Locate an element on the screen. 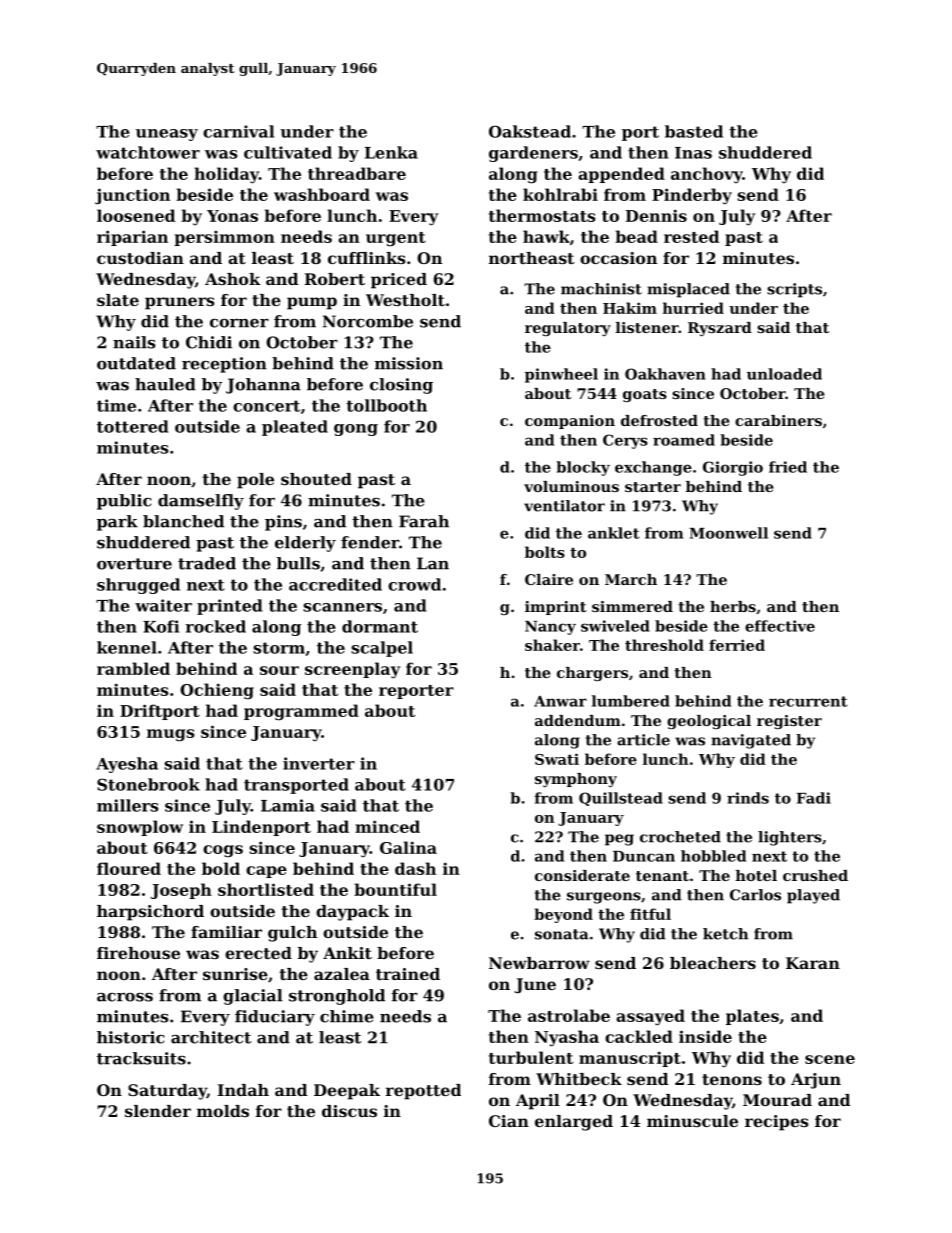  herbs is located at coordinates (733, 606).
